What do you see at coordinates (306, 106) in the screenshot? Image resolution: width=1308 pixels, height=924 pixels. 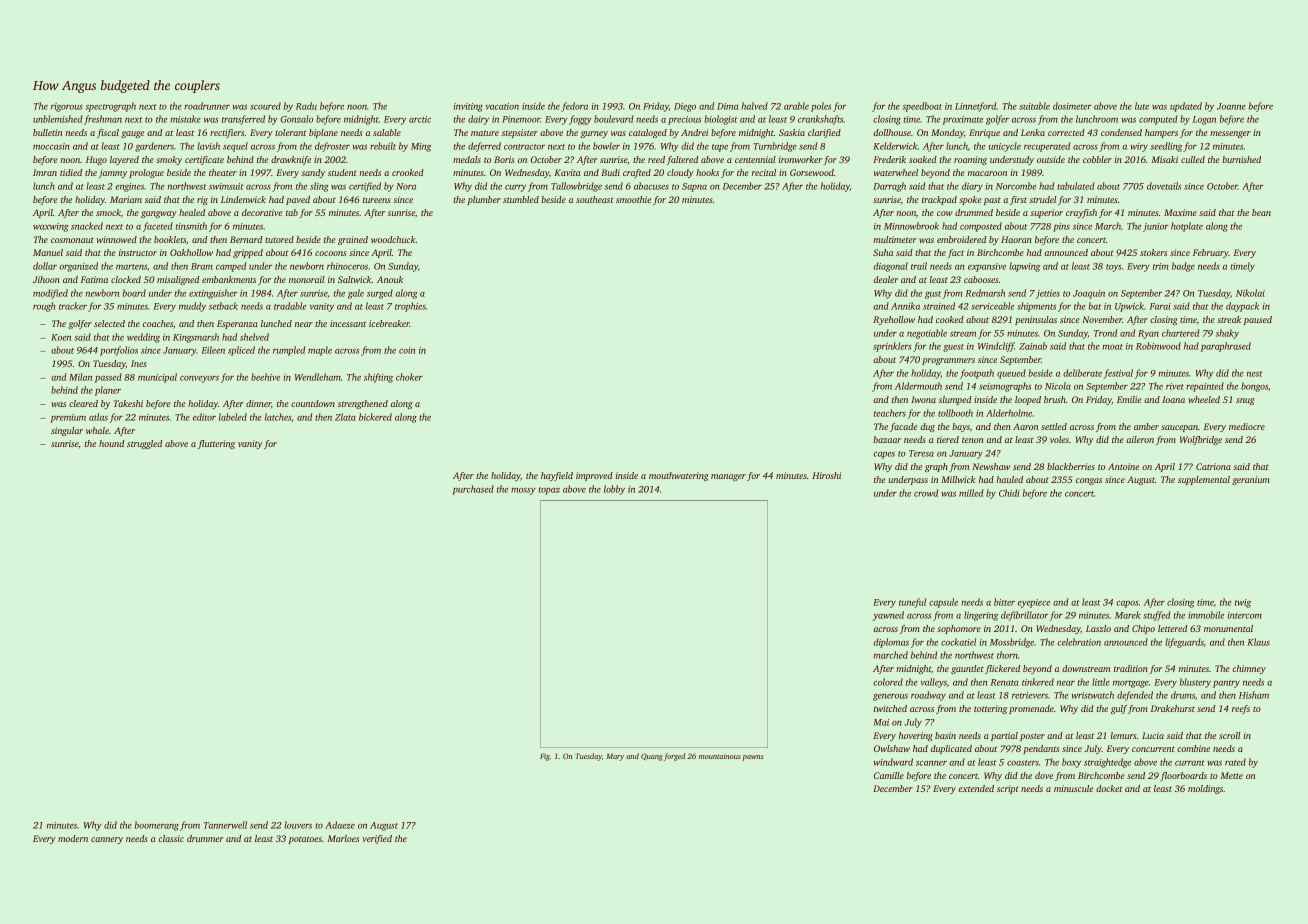 I see `Radu` at bounding box center [306, 106].
